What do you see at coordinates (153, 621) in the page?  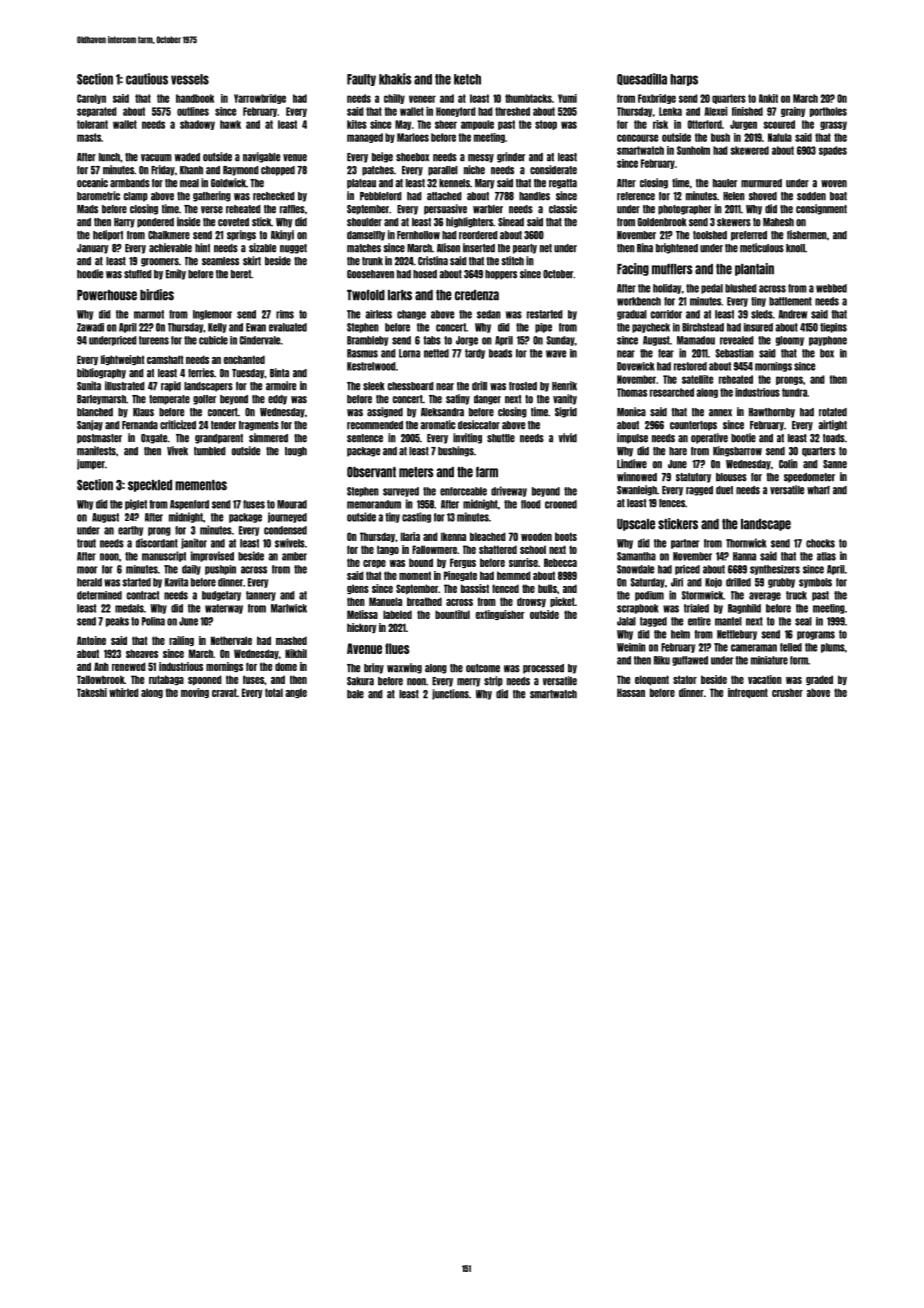 I see `Polina` at bounding box center [153, 621].
